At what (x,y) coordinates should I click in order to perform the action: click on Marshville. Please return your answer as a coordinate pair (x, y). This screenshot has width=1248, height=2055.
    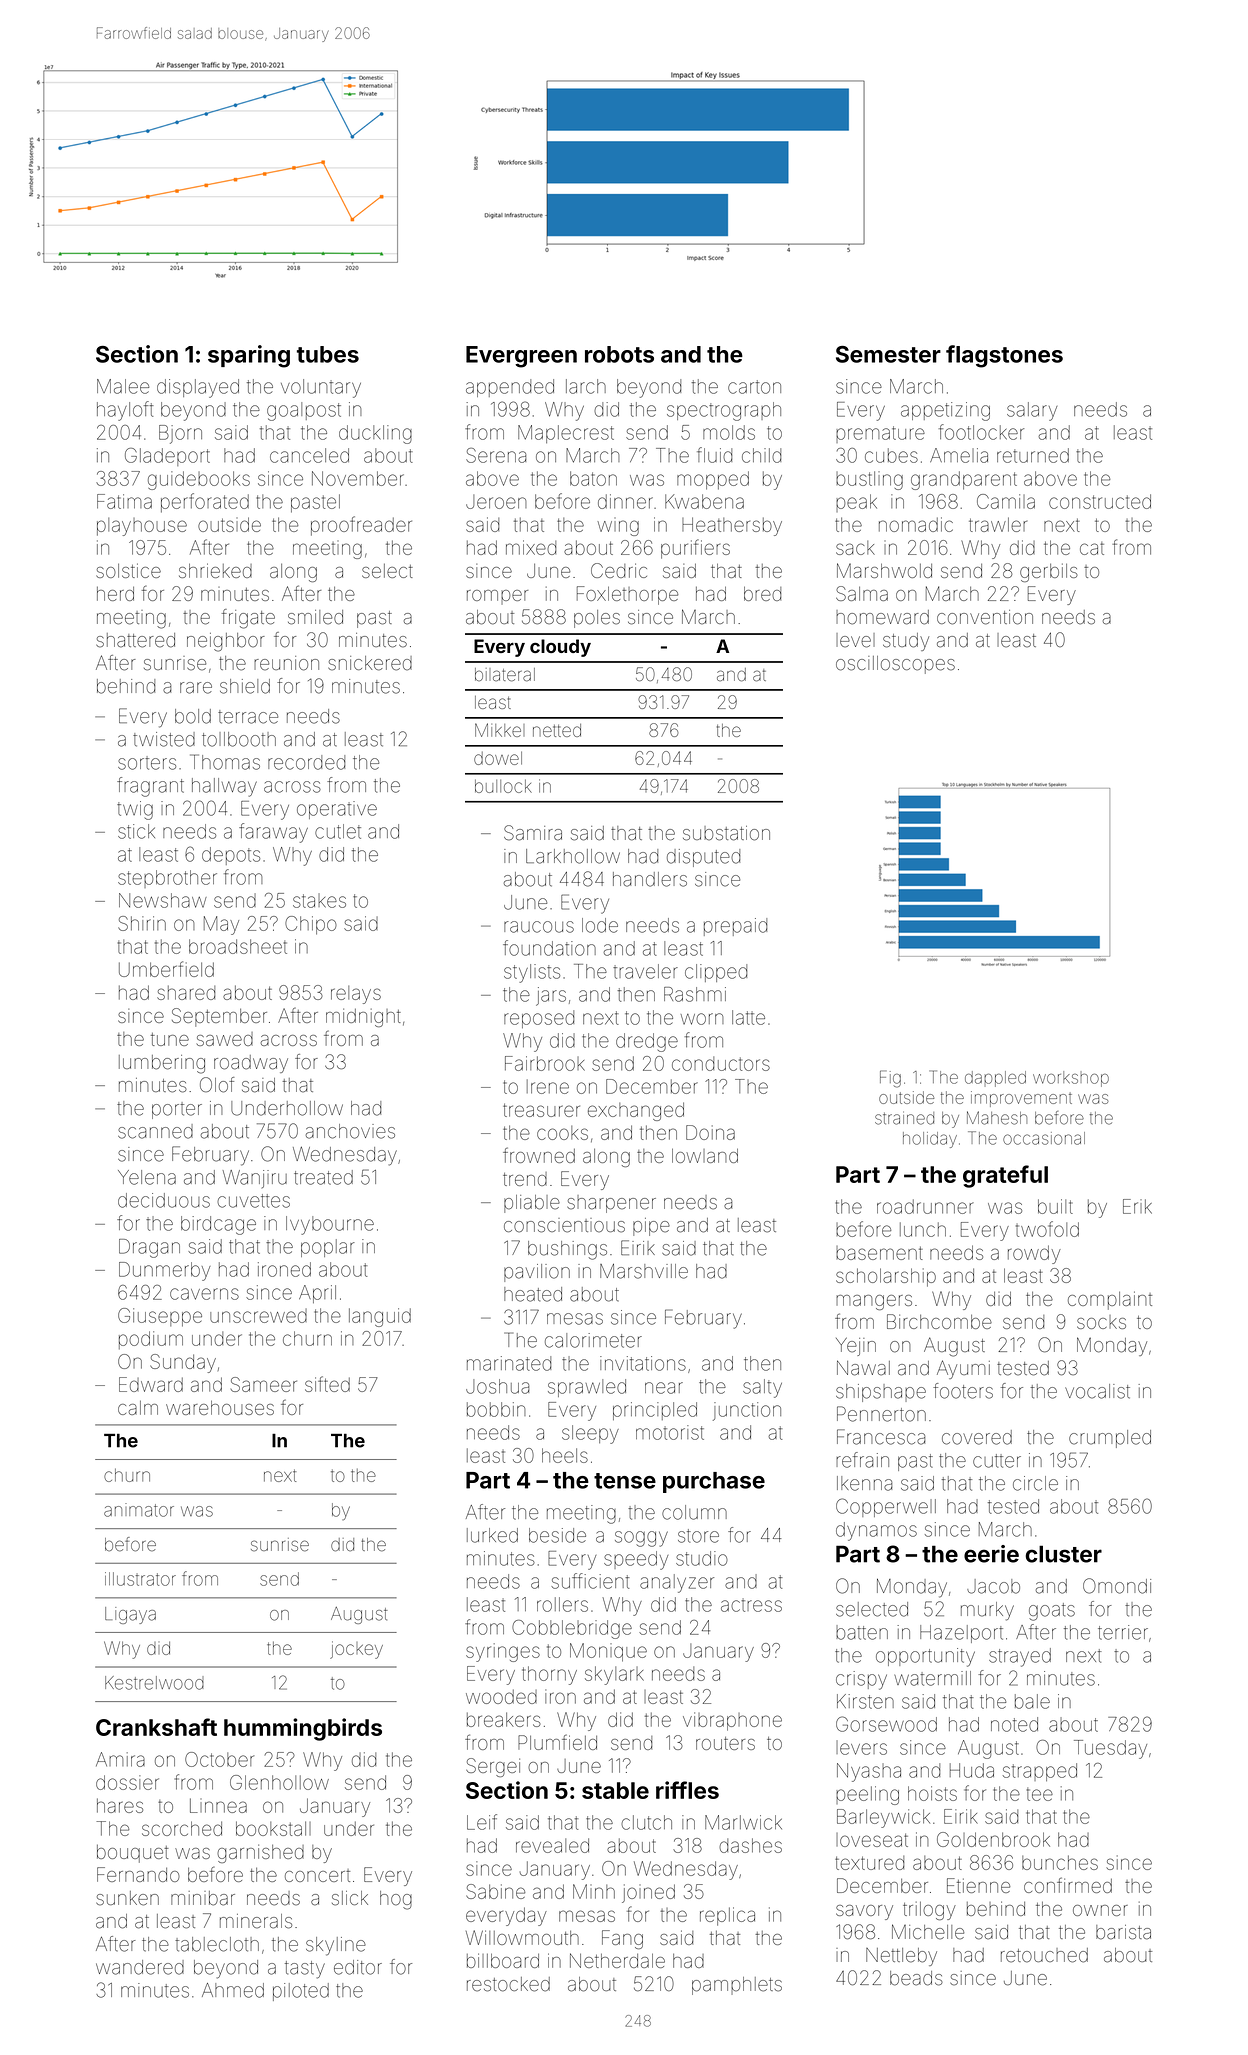
    Looking at the image, I should click on (644, 1271).
